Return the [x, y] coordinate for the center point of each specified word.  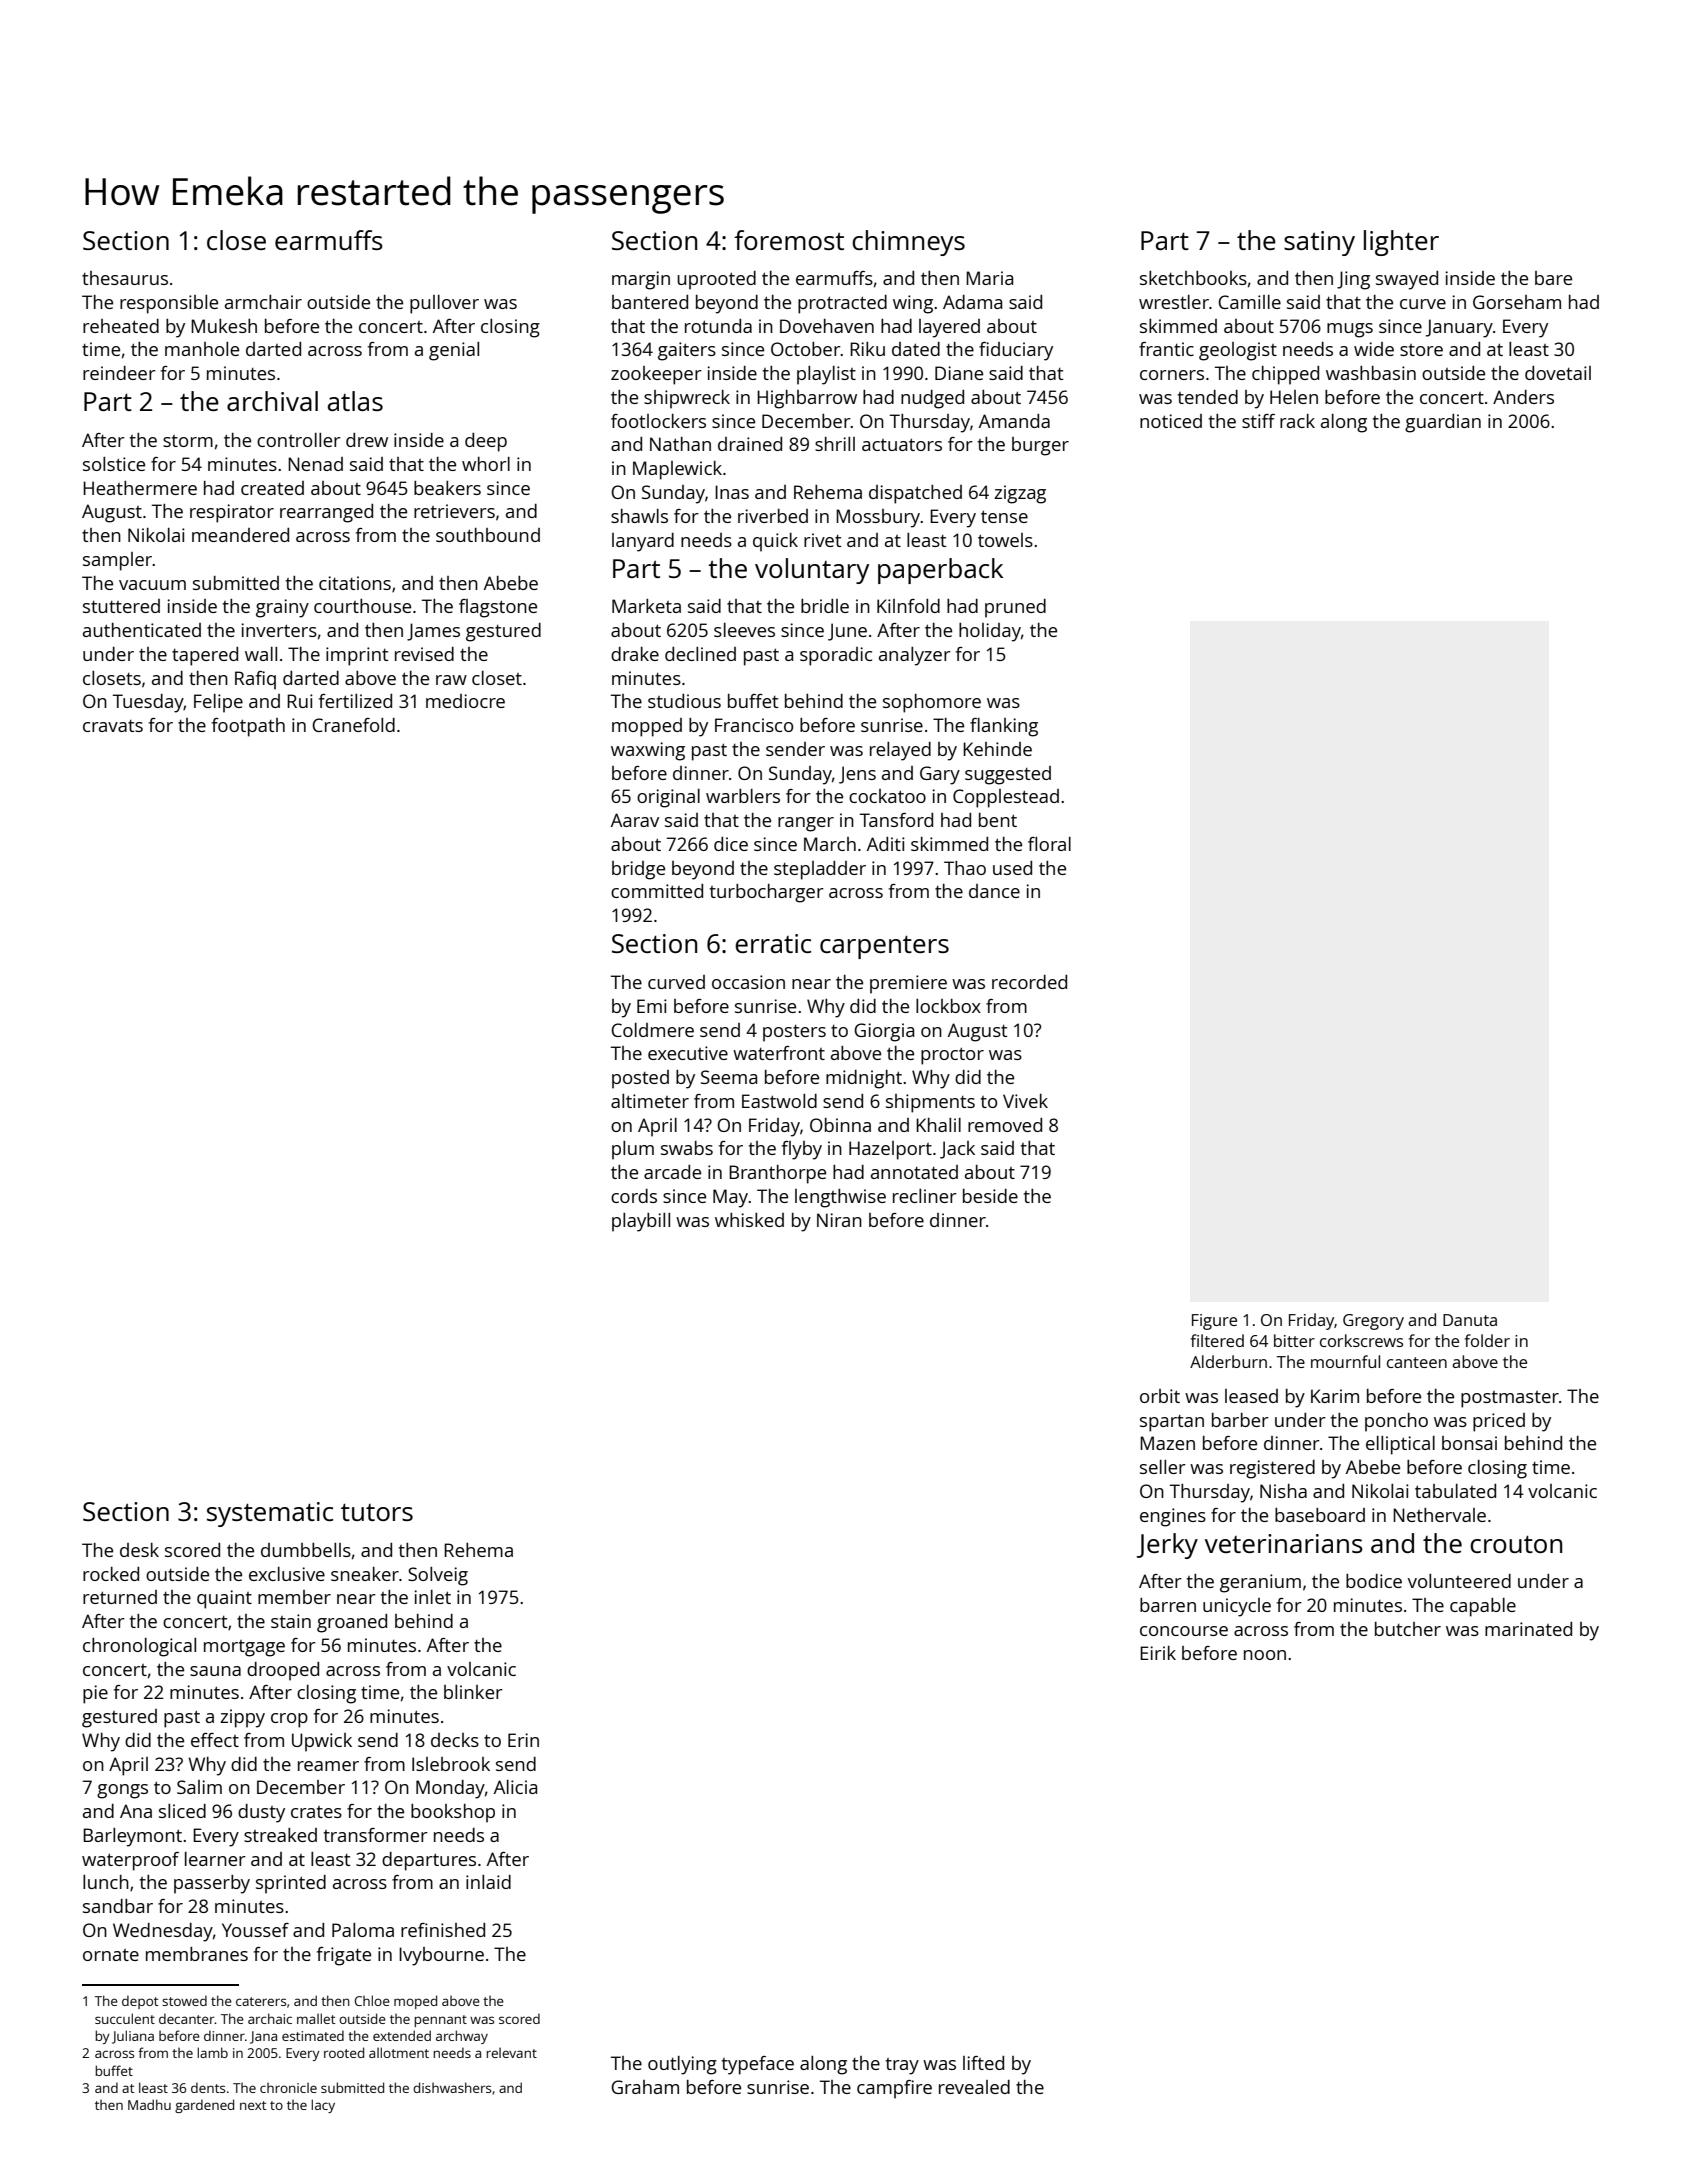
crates [316, 1812]
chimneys [908, 243]
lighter [1401, 243]
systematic [270, 1514]
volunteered [1459, 1581]
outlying [682, 2065]
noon [1265, 1655]
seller [1163, 1467]
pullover [444, 304]
